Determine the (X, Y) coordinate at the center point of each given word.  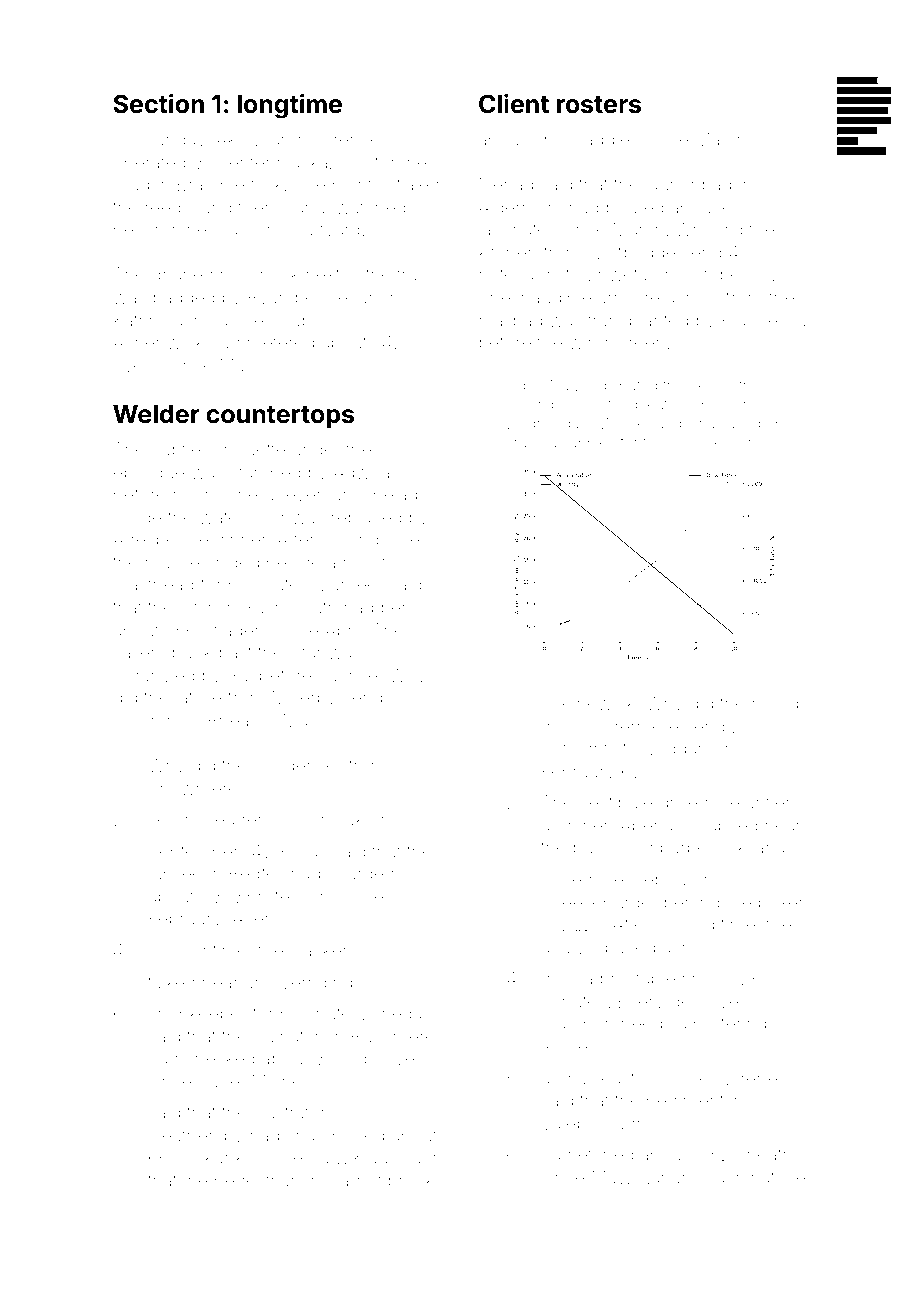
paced (630, 949)
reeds (167, 207)
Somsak (331, 819)
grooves (390, 1061)
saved (740, 423)
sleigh (525, 406)
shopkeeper (197, 1015)
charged (361, 875)
